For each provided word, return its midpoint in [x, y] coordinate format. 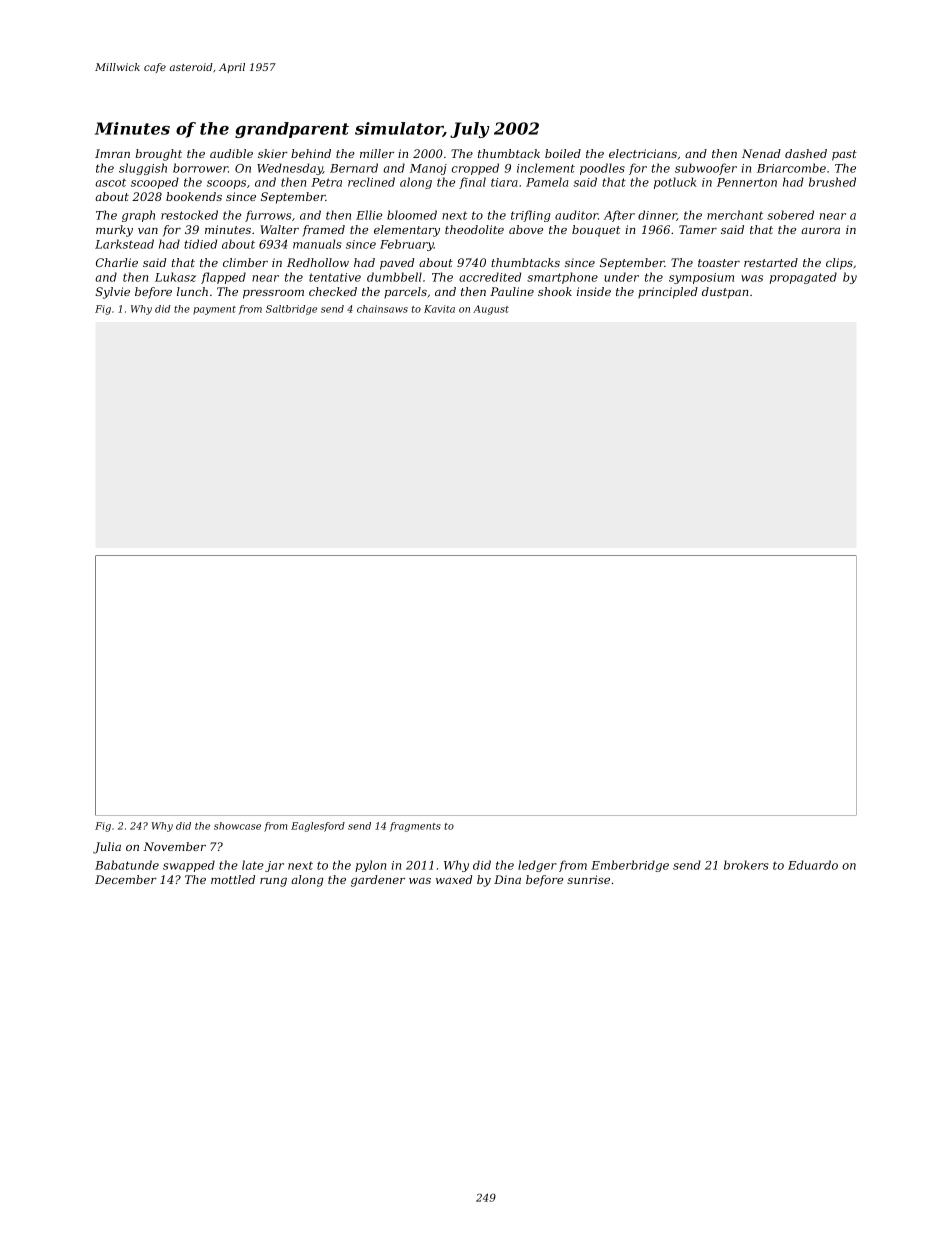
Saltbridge [291, 310]
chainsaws [382, 309]
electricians [643, 153]
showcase [237, 826]
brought [158, 155]
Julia [107, 848]
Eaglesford [318, 827]
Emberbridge [630, 866]
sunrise [588, 879]
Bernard [354, 168]
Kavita [439, 309]
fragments [415, 827]
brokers [746, 865]
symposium [701, 278]
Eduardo [813, 865]
